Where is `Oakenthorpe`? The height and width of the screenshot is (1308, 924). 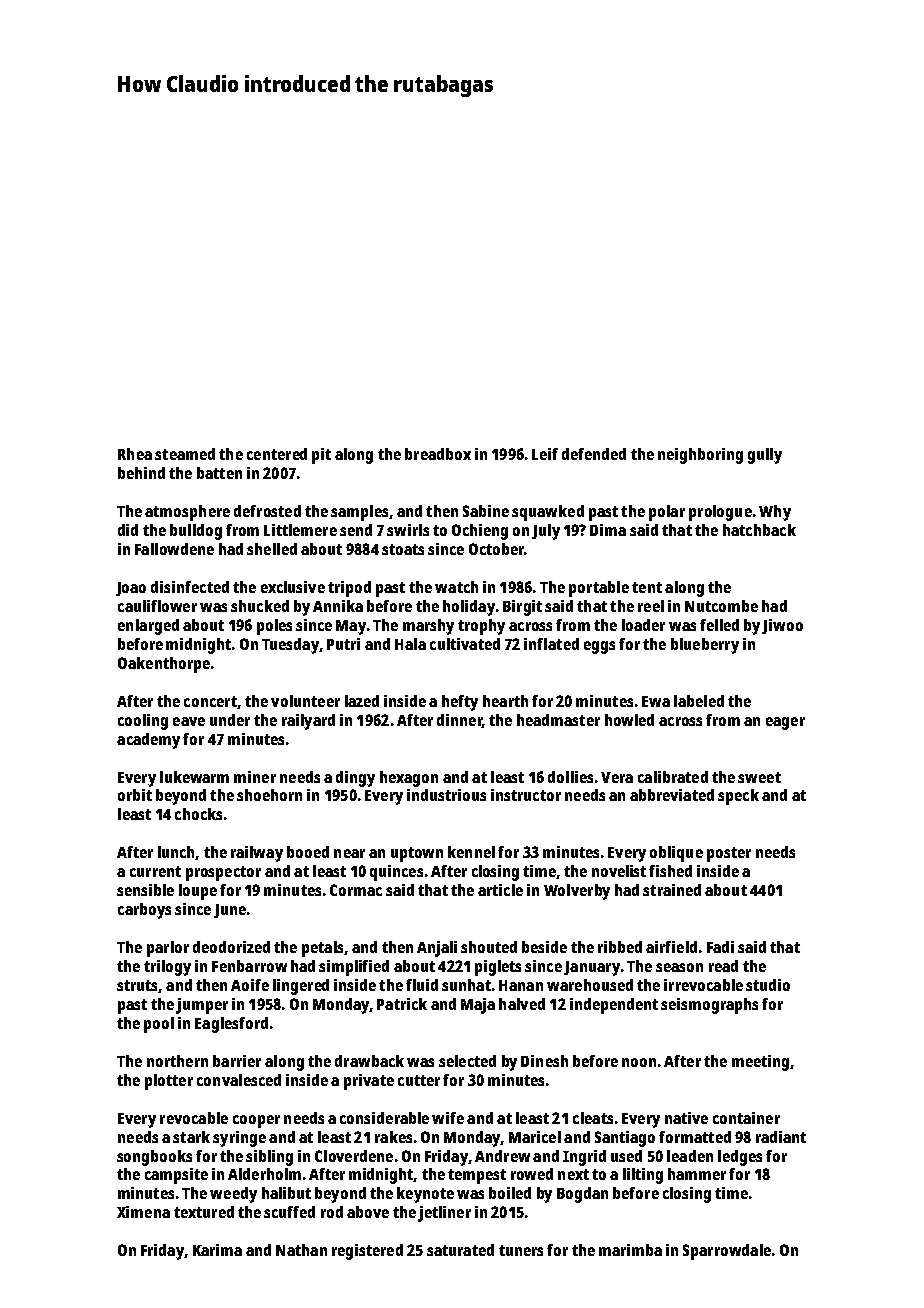
Oakenthorpe is located at coordinates (164, 665).
